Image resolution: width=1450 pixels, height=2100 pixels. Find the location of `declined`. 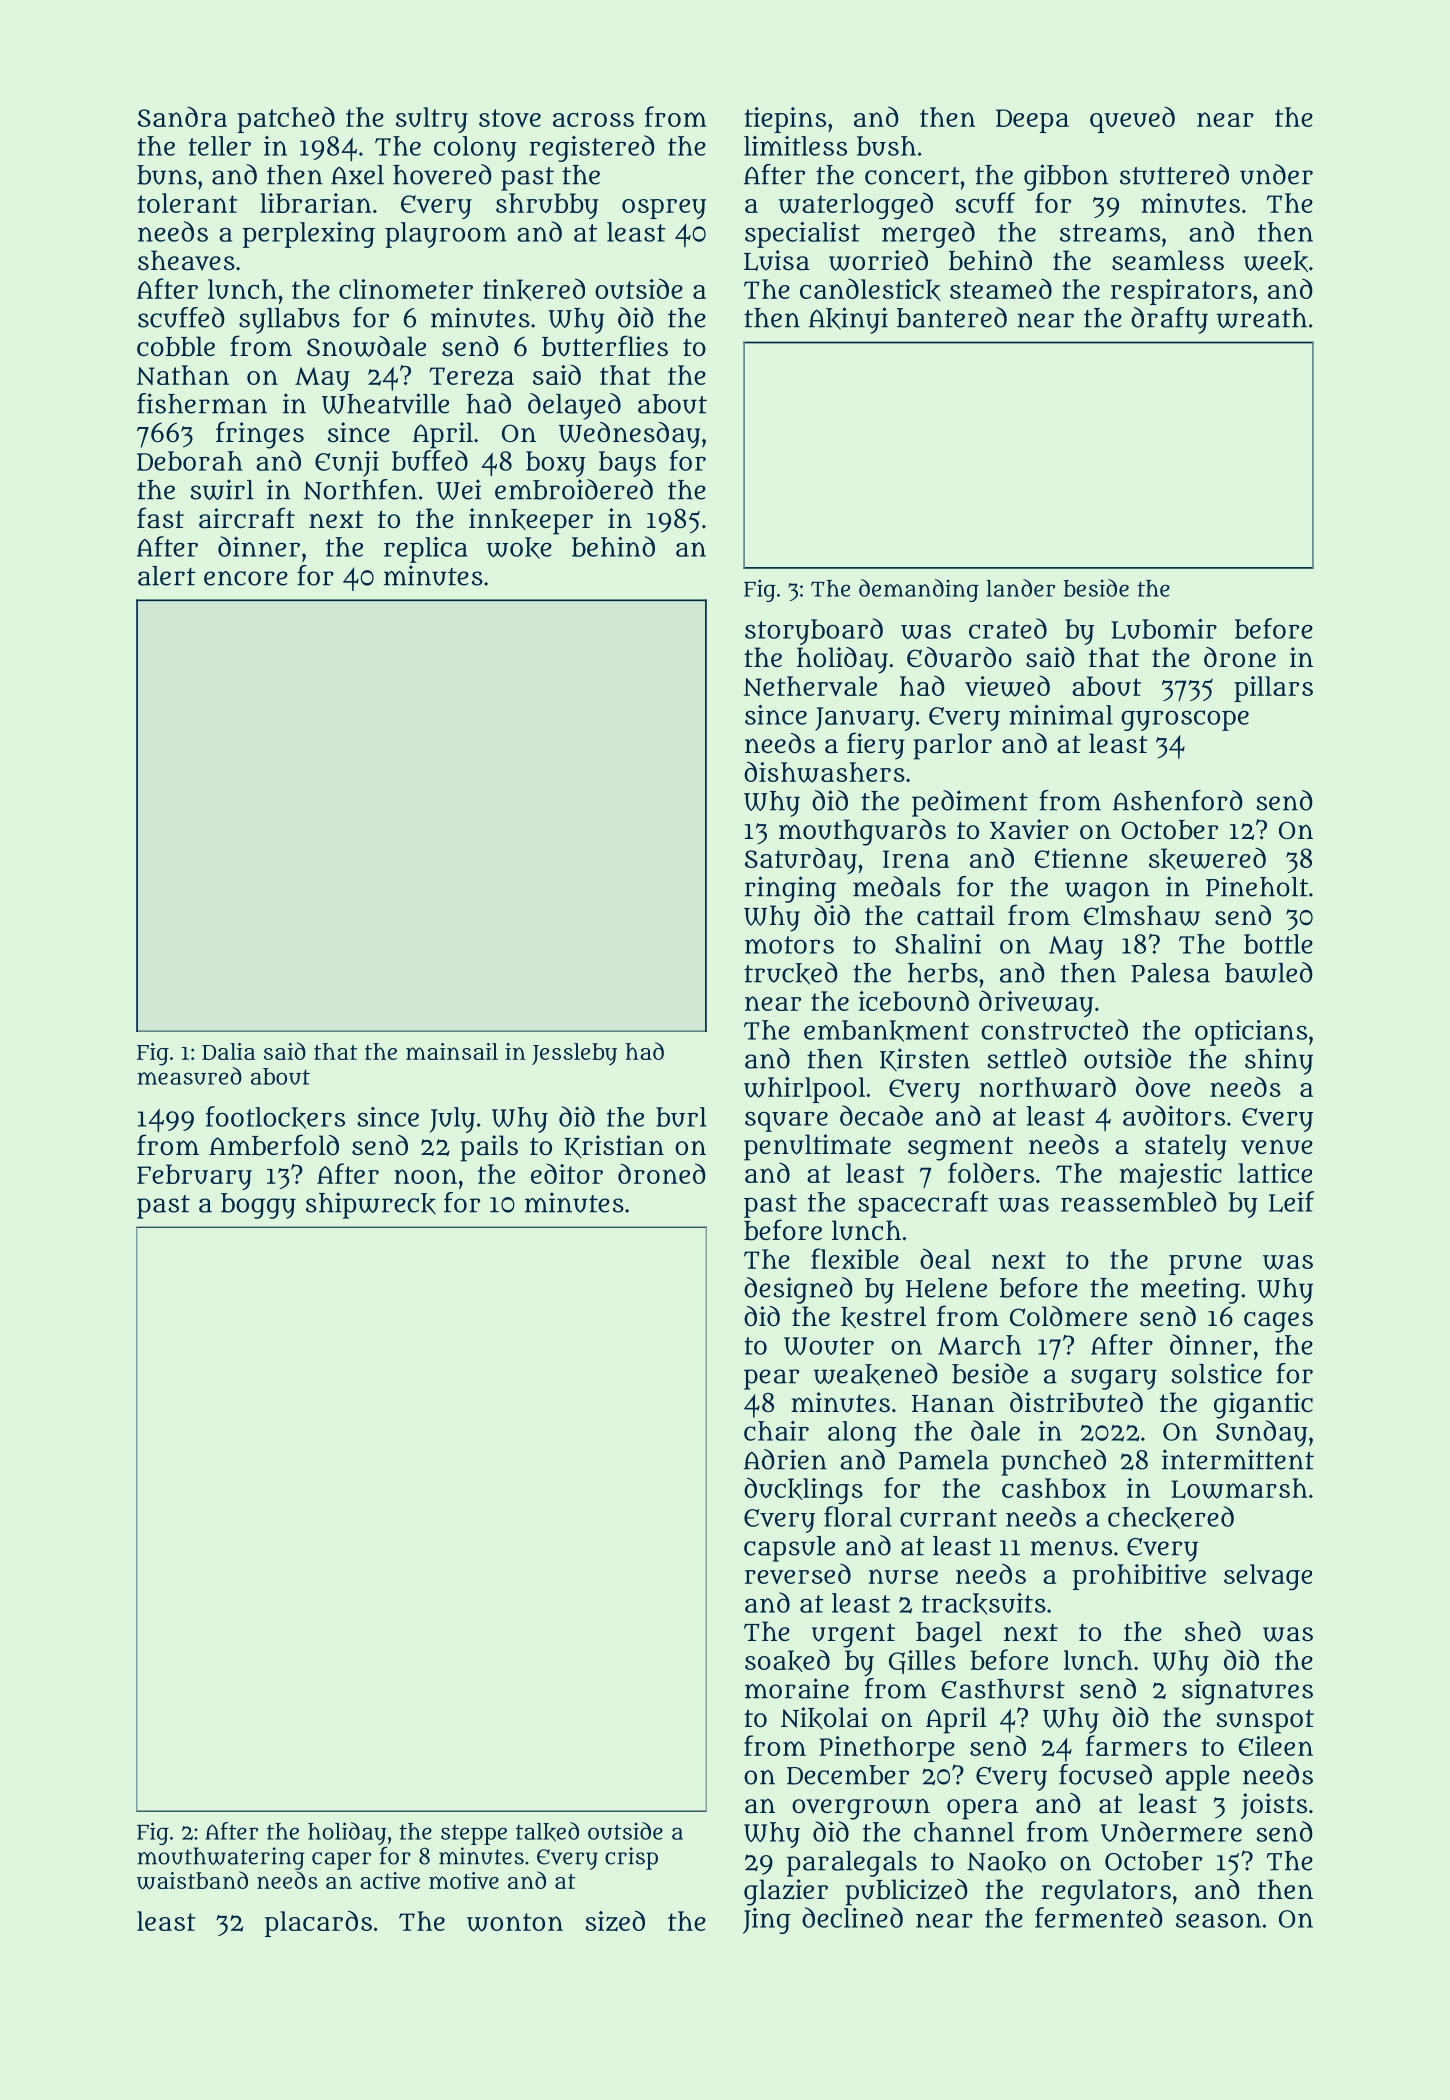

declined is located at coordinates (852, 1917).
